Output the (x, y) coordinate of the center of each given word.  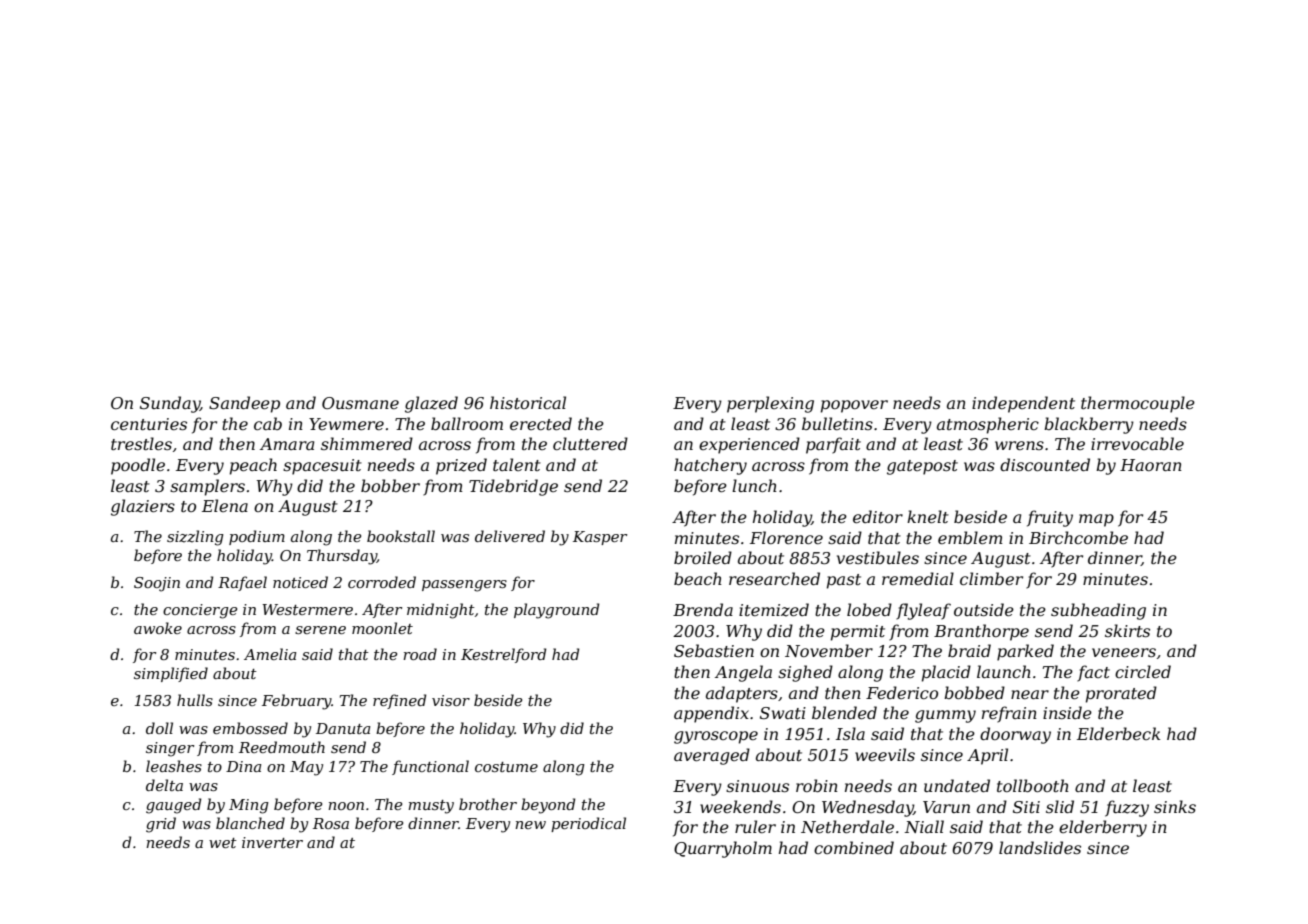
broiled (703, 557)
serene (320, 630)
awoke (158, 628)
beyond (548, 806)
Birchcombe (1078, 537)
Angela (743, 673)
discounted (1045, 464)
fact (1093, 673)
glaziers (143, 507)
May (306, 768)
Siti (1026, 807)
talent (517, 464)
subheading (1098, 611)
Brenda (703, 609)
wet (223, 843)
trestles (141, 443)
